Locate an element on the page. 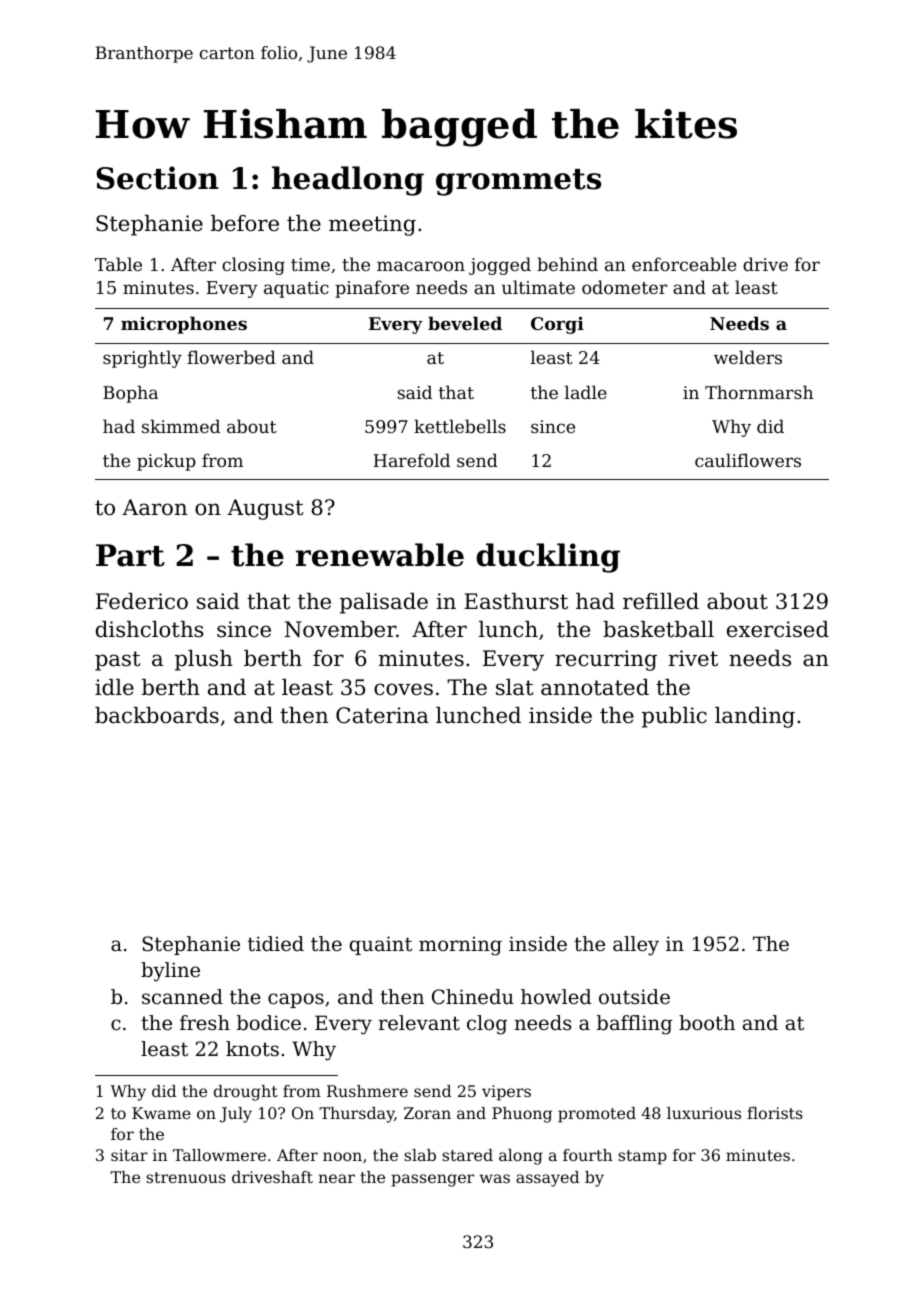 The width and height of the document is (924, 1314). sprightly is located at coordinates (142, 359).
